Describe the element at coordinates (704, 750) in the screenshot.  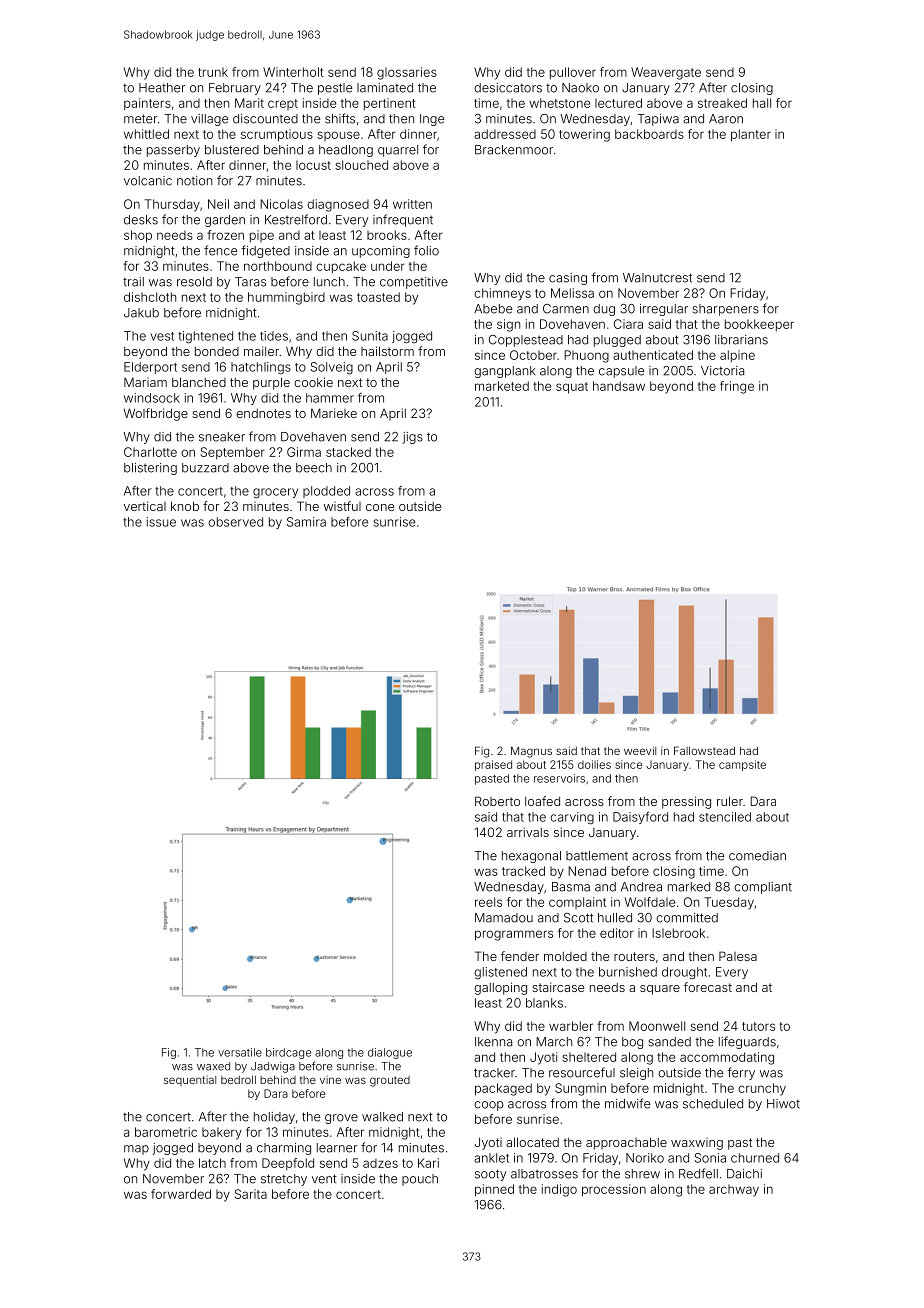
I see `Fallowstead` at that location.
